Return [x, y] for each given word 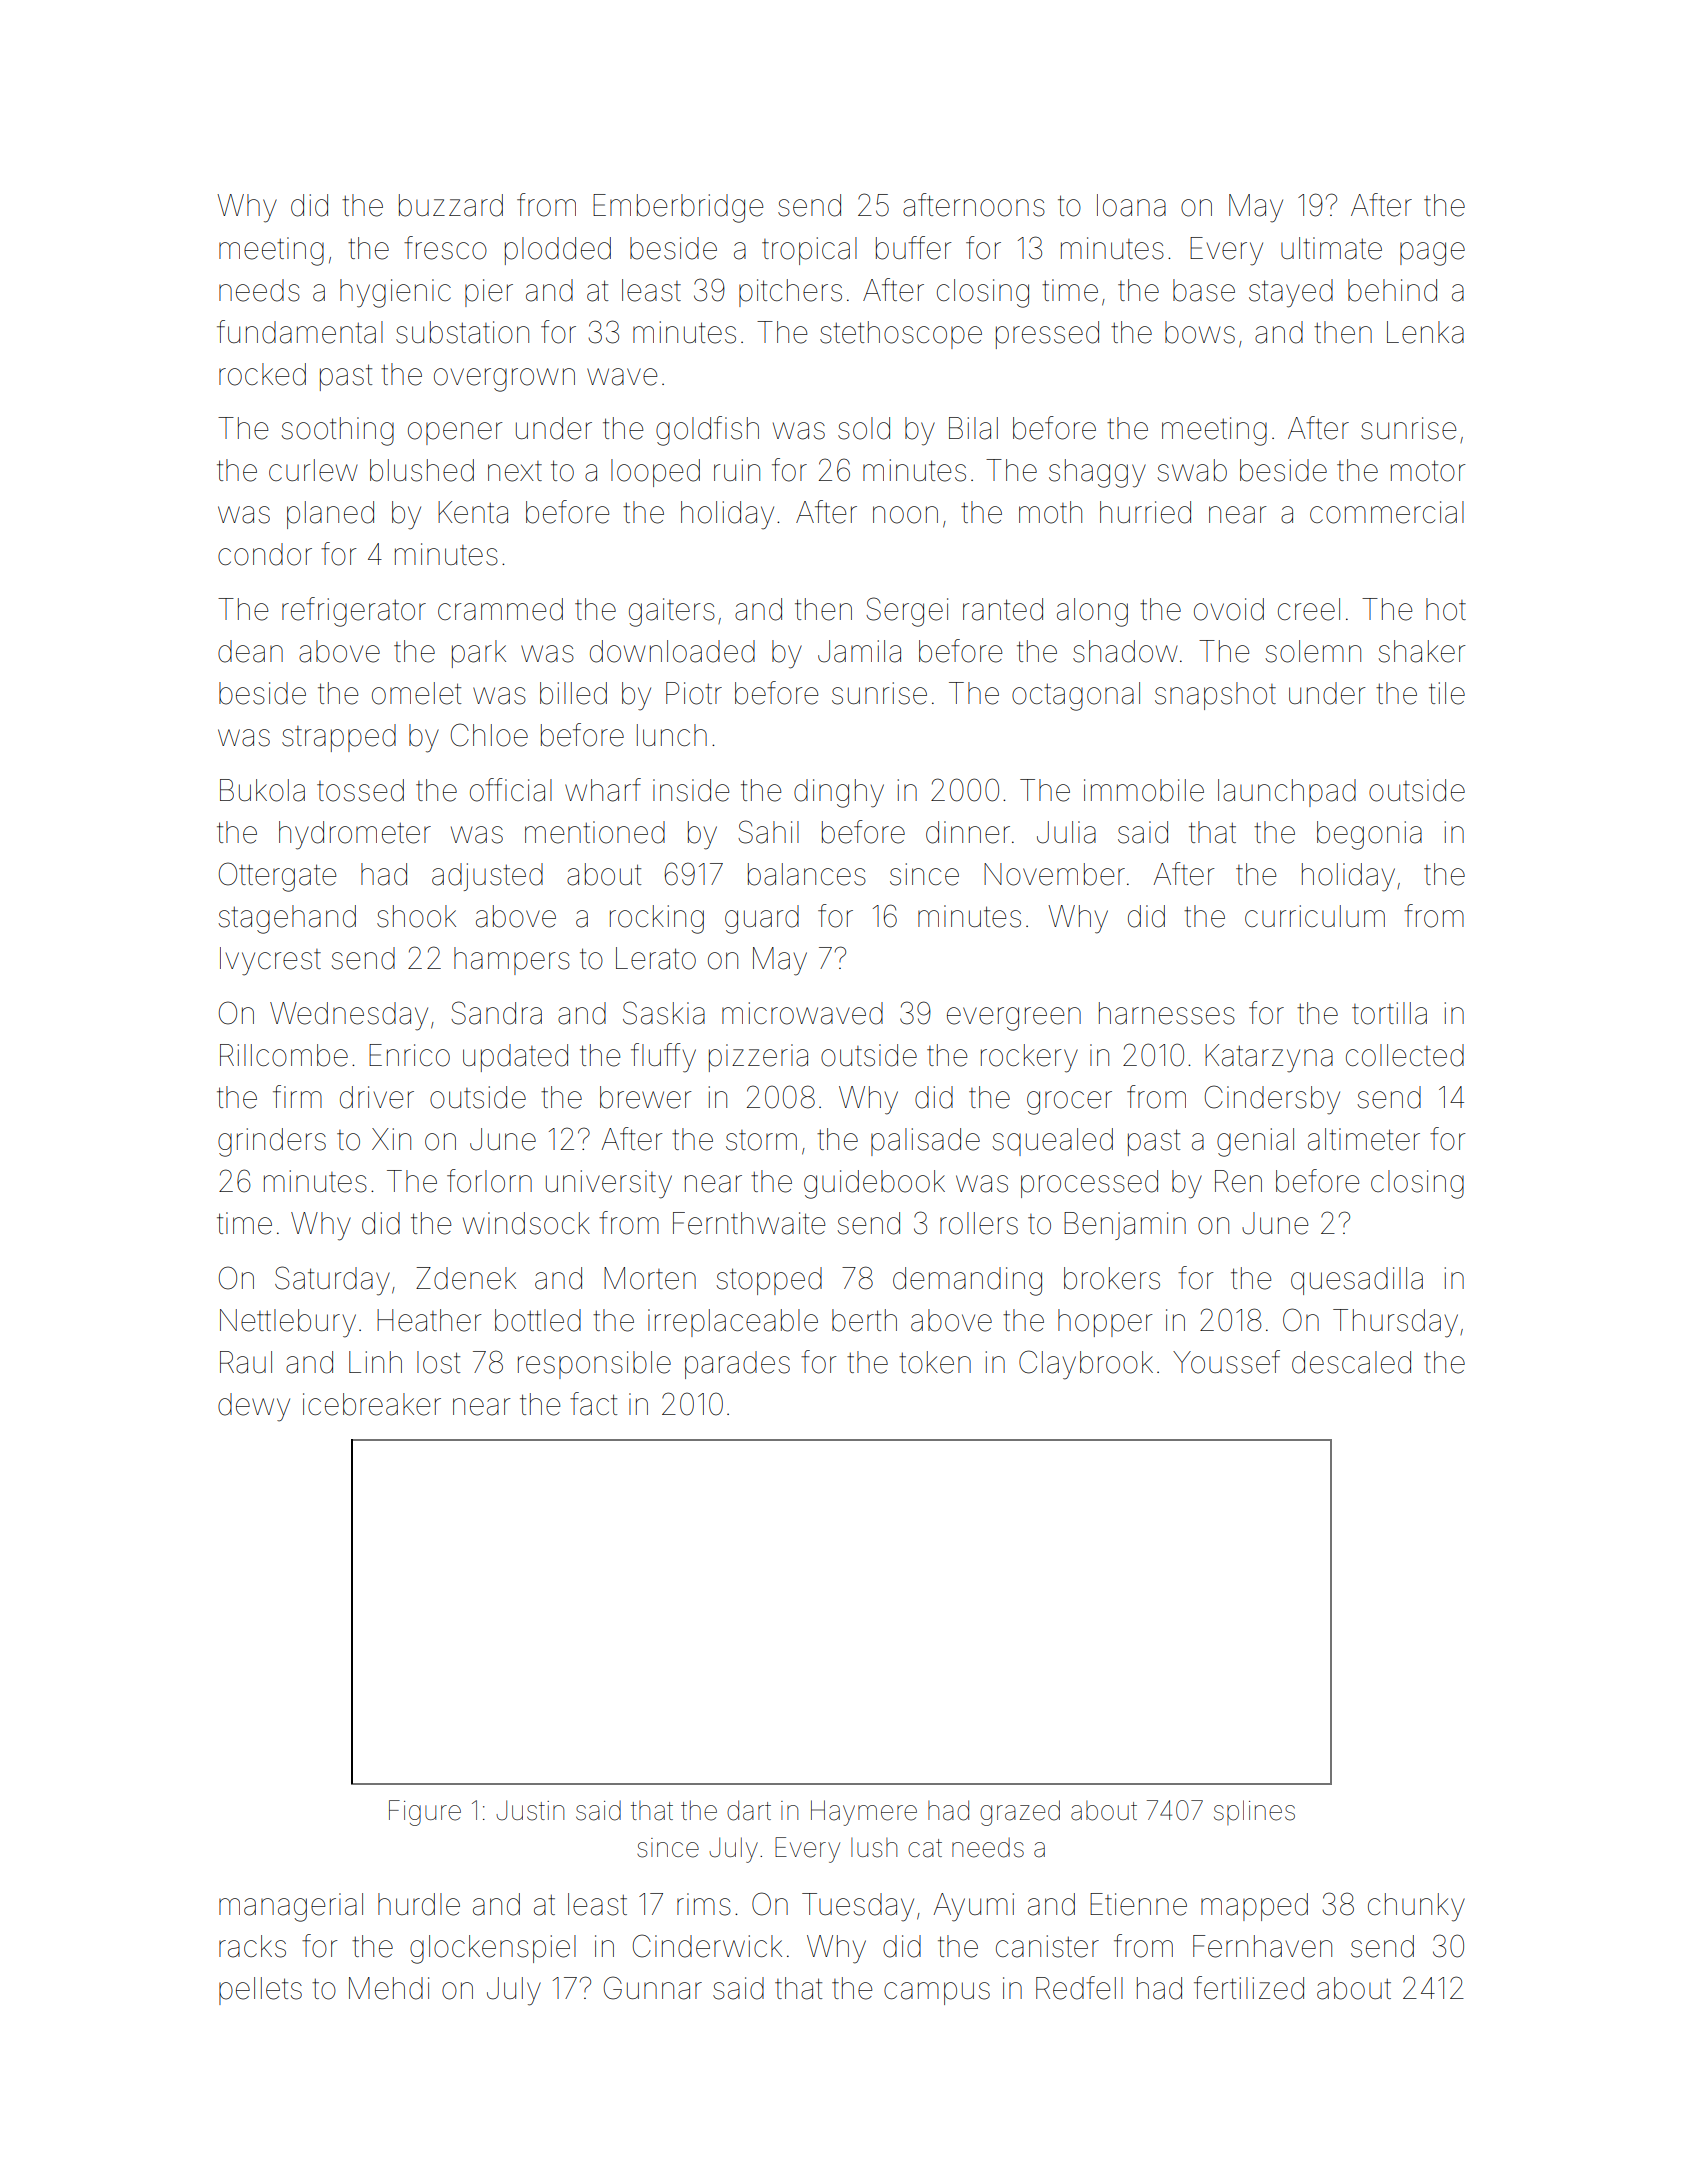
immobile [1144, 790]
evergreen [1014, 1019]
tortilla [1389, 1013]
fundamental [300, 332]
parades [737, 1365]
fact [593, 1404]
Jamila [859, 651]
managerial [291, 1907]
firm [297, 1096]
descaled [1351, 1362]
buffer [913, 248]
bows [1200, 332]
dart [749, 1810]
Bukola [262, 790]
